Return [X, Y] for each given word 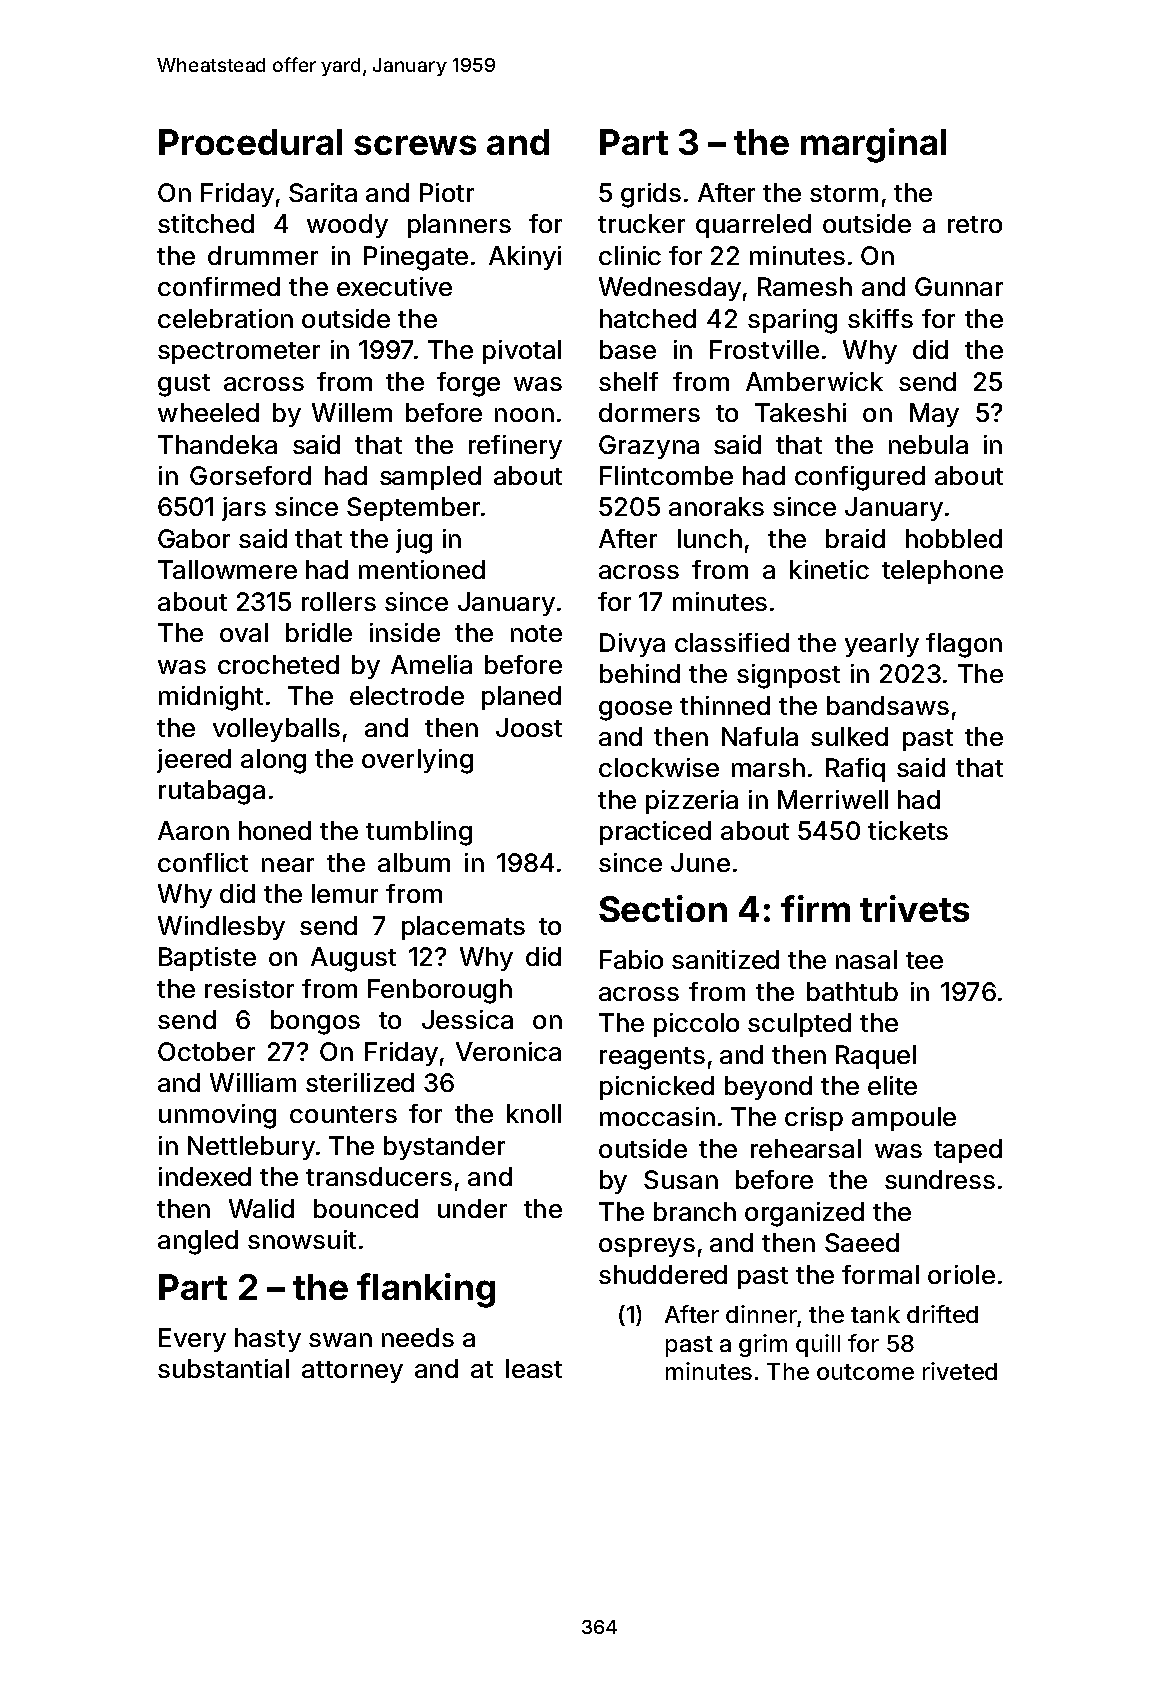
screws [415, 145]
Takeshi [800, 412]
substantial [223, 1368]
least [534, 1368]
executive [394, 286]
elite [892, 1085]
